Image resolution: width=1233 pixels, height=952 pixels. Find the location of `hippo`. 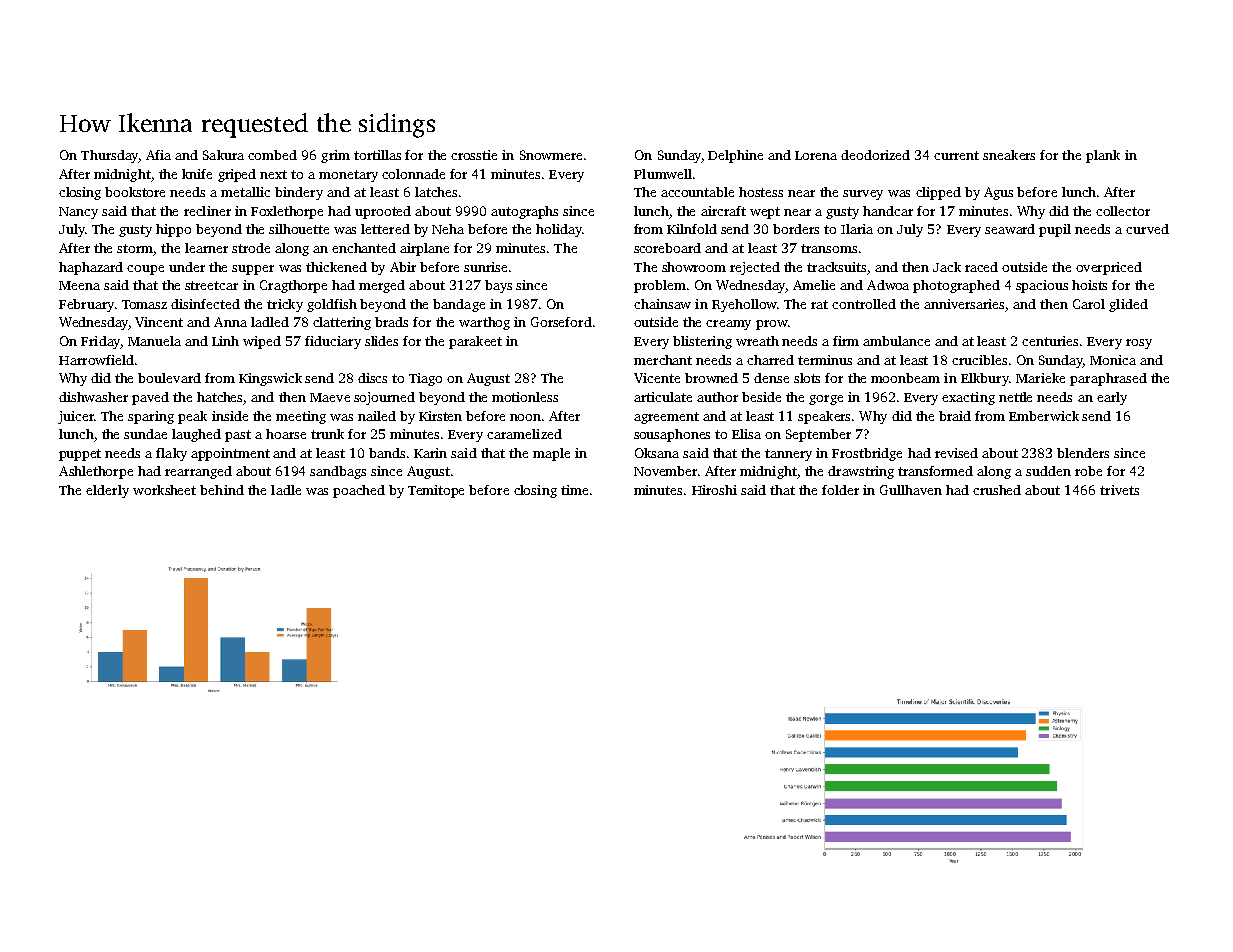

hippo is located at coordinates (173, 230).
